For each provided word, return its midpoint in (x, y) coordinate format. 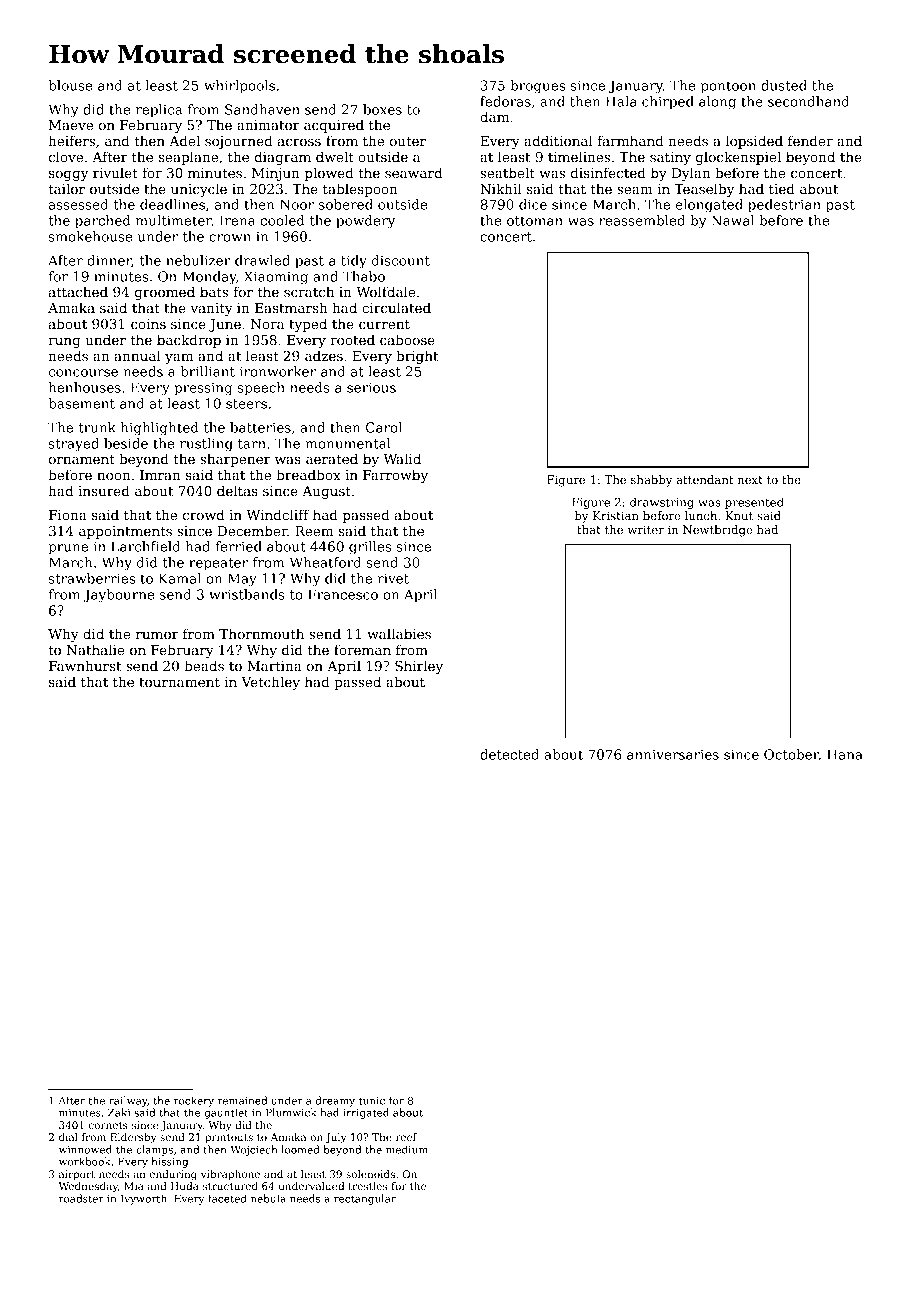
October (791, 754)
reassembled (642, 220)
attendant (705, 479)
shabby (651, 481)
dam (494, 116)
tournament (179, 682)
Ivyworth (144, 1199)
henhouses (85, 387)
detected (509, 754)
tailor (66, 188)
